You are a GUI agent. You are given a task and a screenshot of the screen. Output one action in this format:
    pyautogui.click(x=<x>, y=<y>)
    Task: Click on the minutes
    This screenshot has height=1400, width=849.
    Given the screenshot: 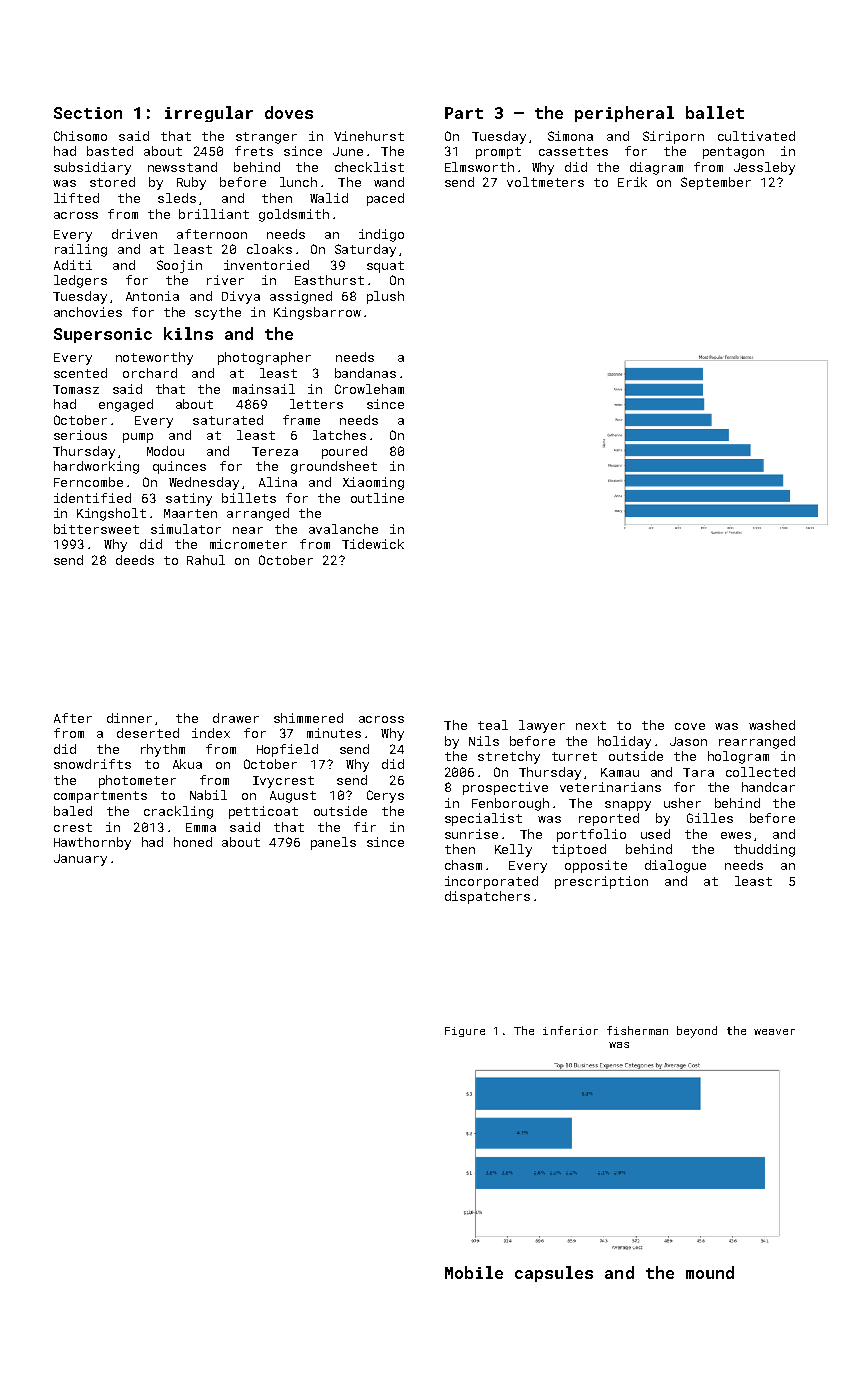 What is the action you would take?
    pyautogui.click(x=334, y=733)
